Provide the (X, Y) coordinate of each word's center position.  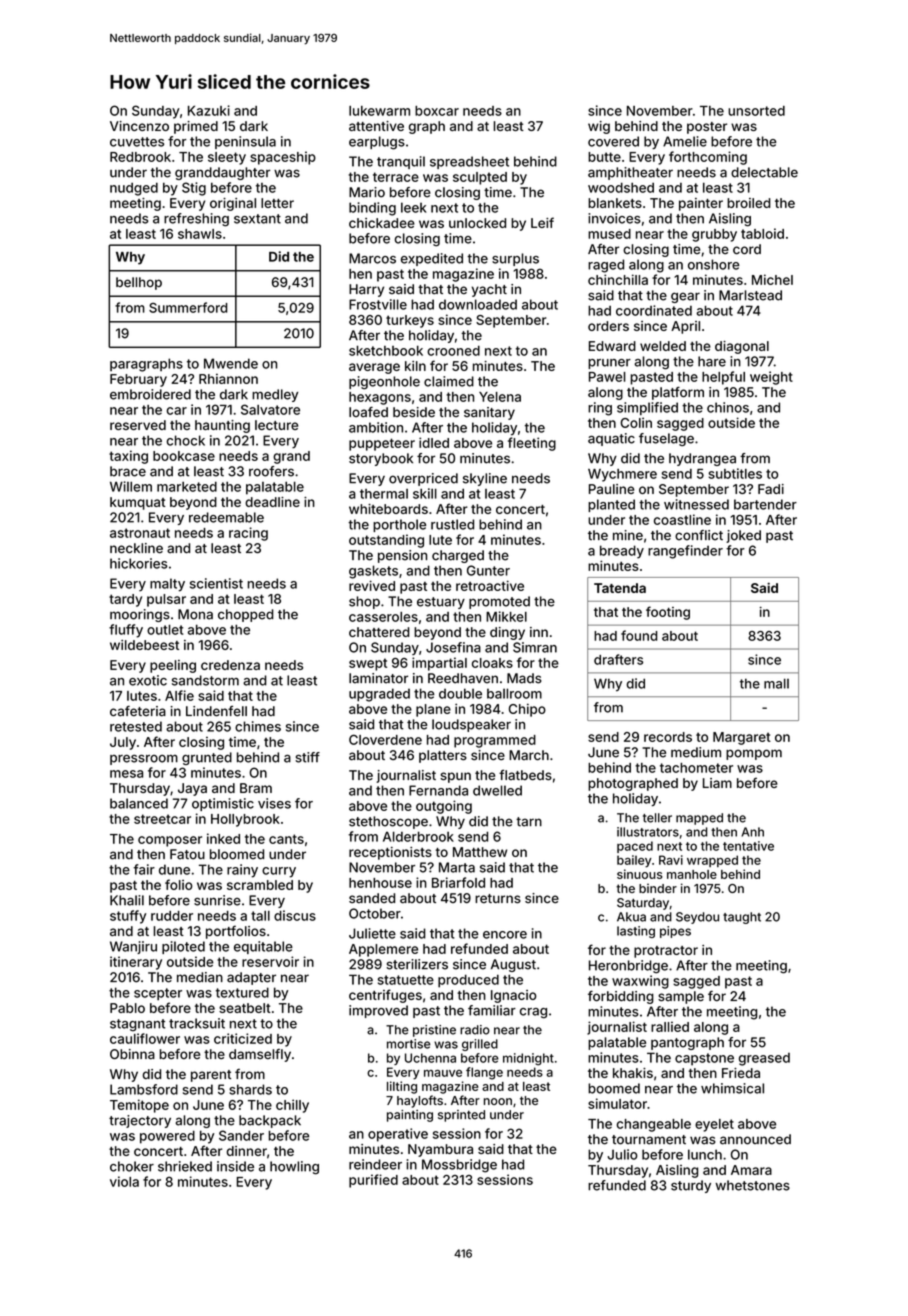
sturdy (691, 1186)
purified (373, 1181)
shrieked (185, 1166)
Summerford (188, 307)
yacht (489, 290)
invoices (614, 218)
